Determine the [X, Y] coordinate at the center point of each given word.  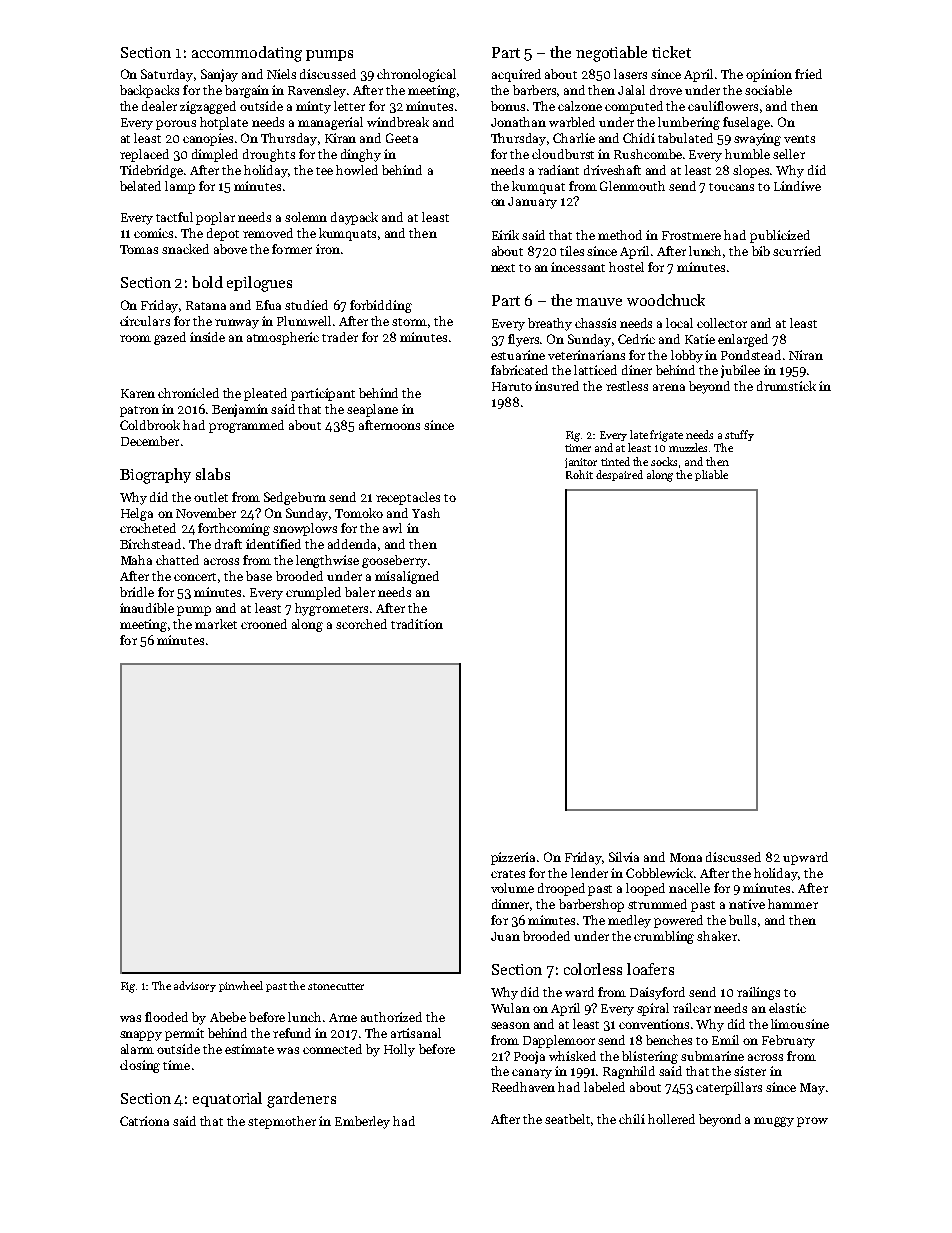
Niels [281, 74]
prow [812, 1122]
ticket [671, 52]
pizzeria [513, 858]
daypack [354, 218]
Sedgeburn [295, 498]
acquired [516, 75]
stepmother [282, 1122]
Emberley [362, 1122]
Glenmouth [632, 186]
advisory [195, 986]
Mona [686, 857]
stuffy [739, 435]
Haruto [512, 386]
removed [268, 233]
